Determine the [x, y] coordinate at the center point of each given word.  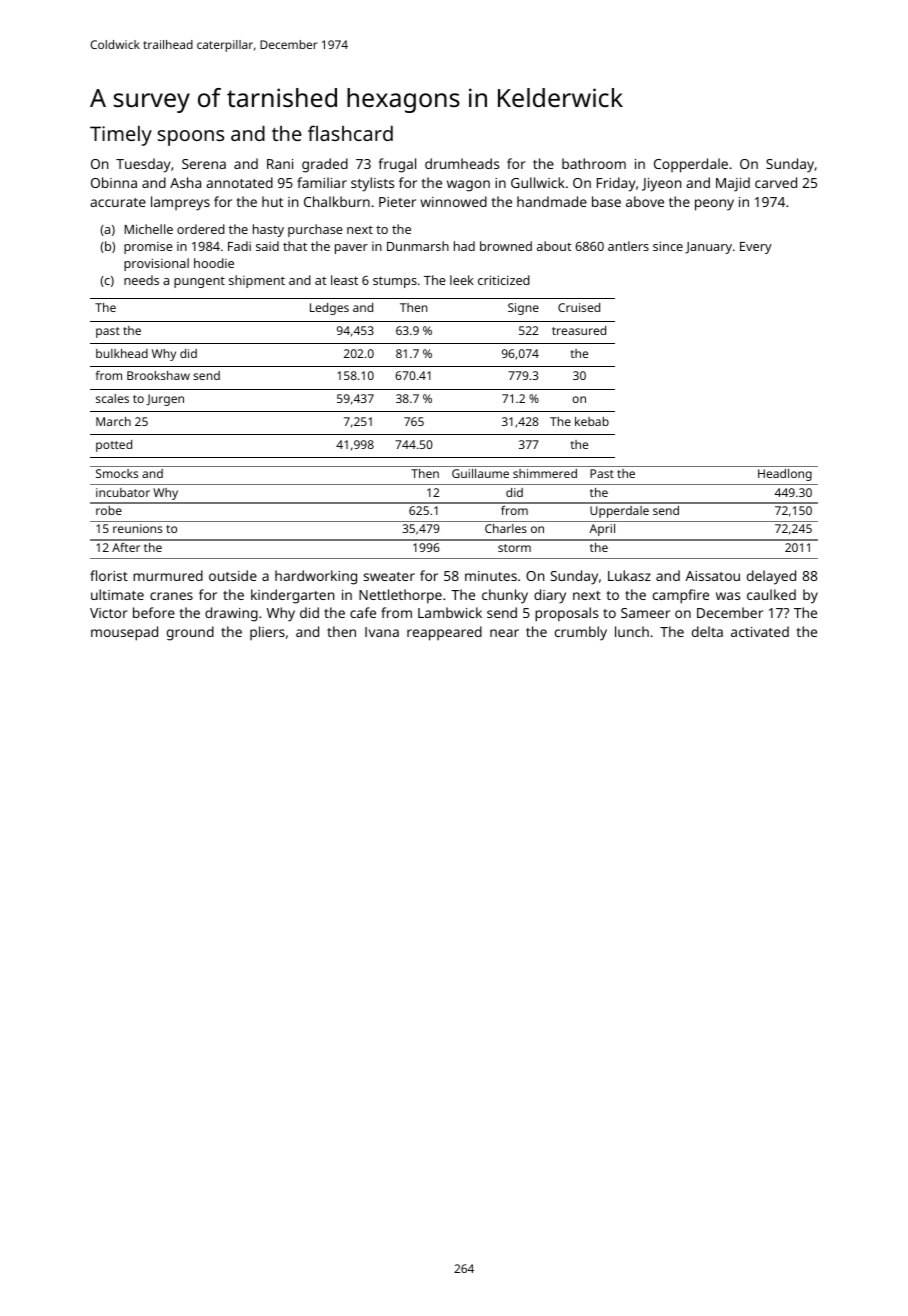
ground [190, 633]
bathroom [594, 163]
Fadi [239, 246]
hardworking [316, 577]
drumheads [462, 163]
